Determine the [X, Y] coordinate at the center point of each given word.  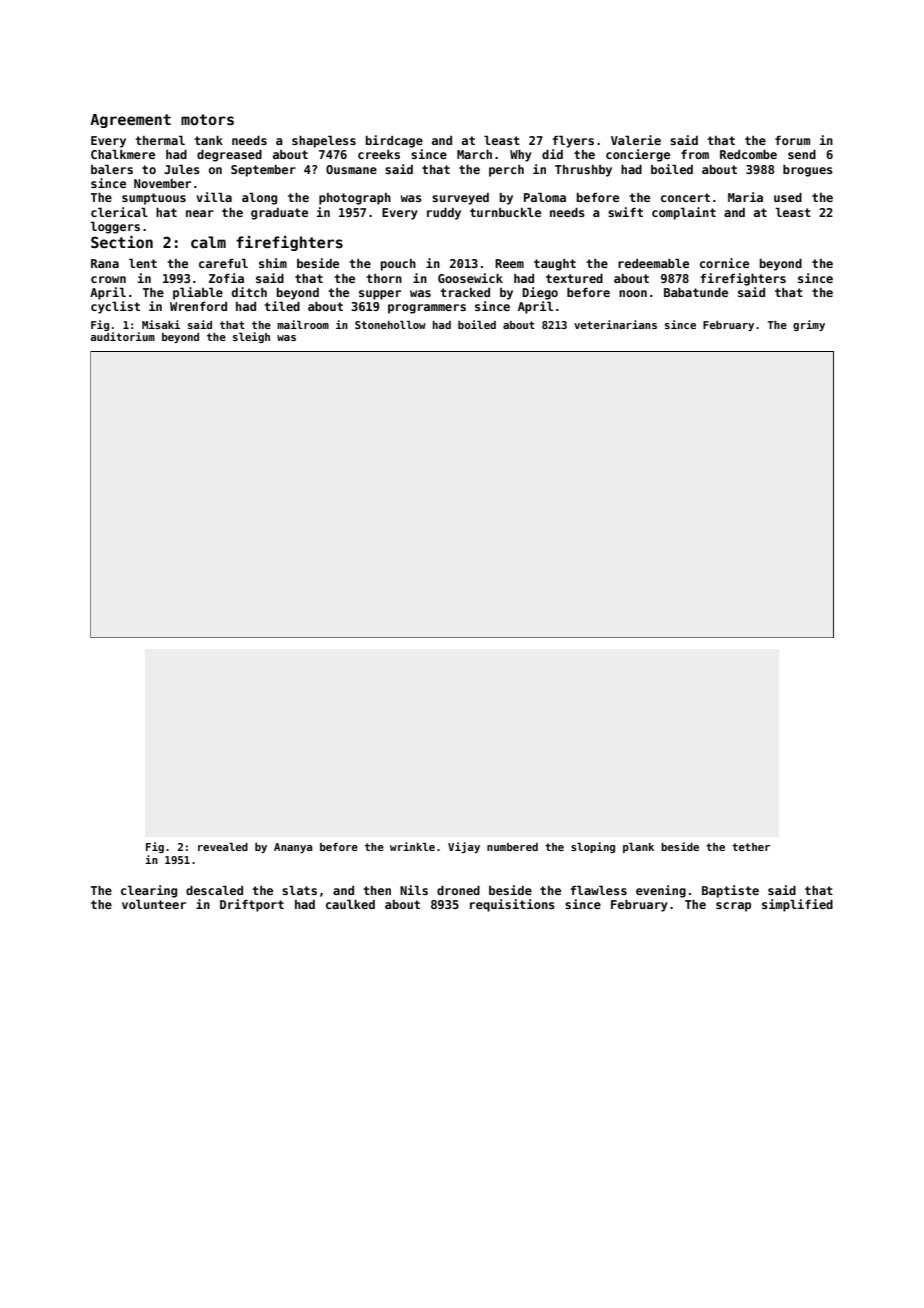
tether [751, 847]
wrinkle [412, 846]
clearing [149, 891]
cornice [724, 263]
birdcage [394, 141]
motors [207, 119]
